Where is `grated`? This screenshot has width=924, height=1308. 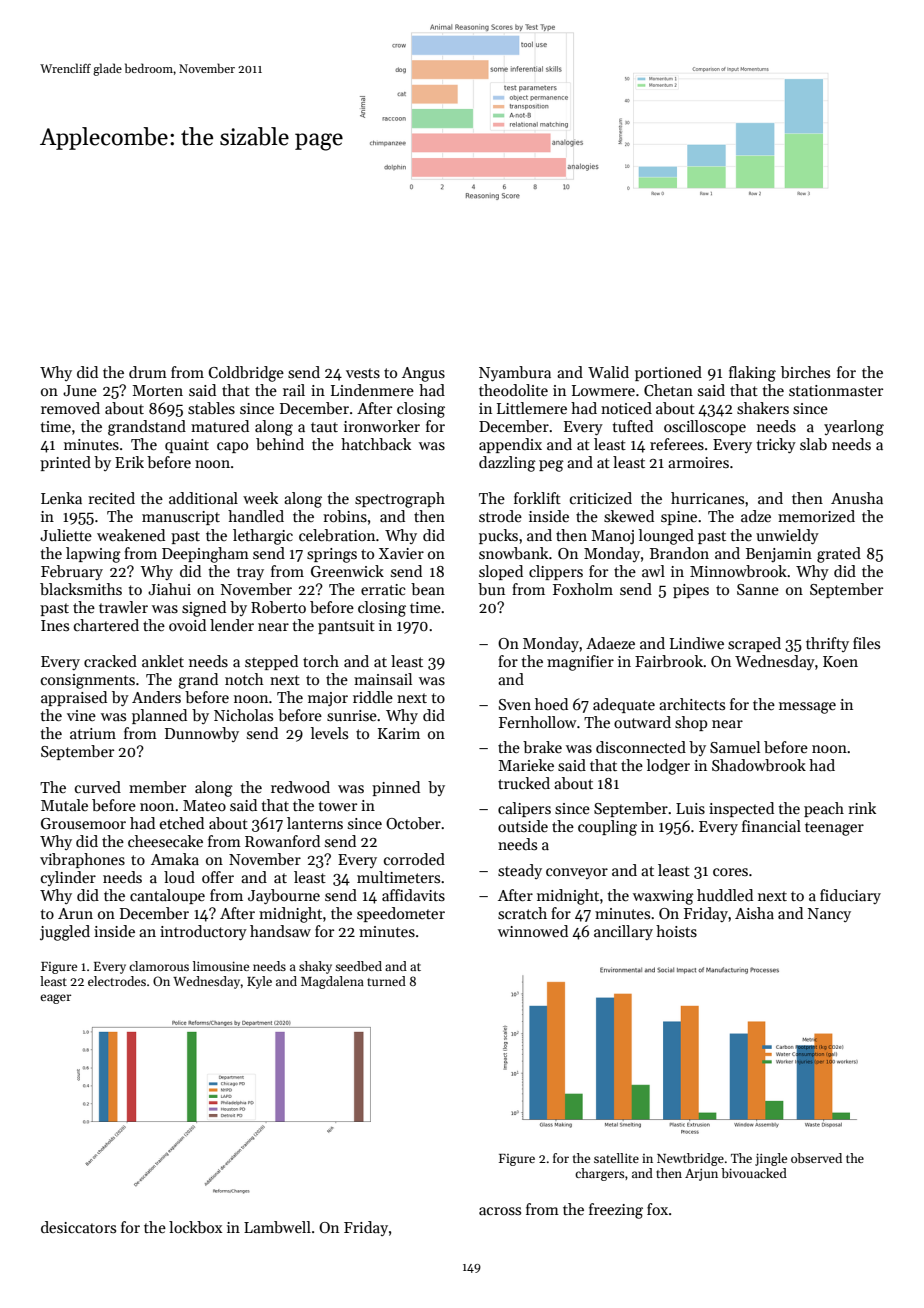 grated is located at coordinates (839, 555).
